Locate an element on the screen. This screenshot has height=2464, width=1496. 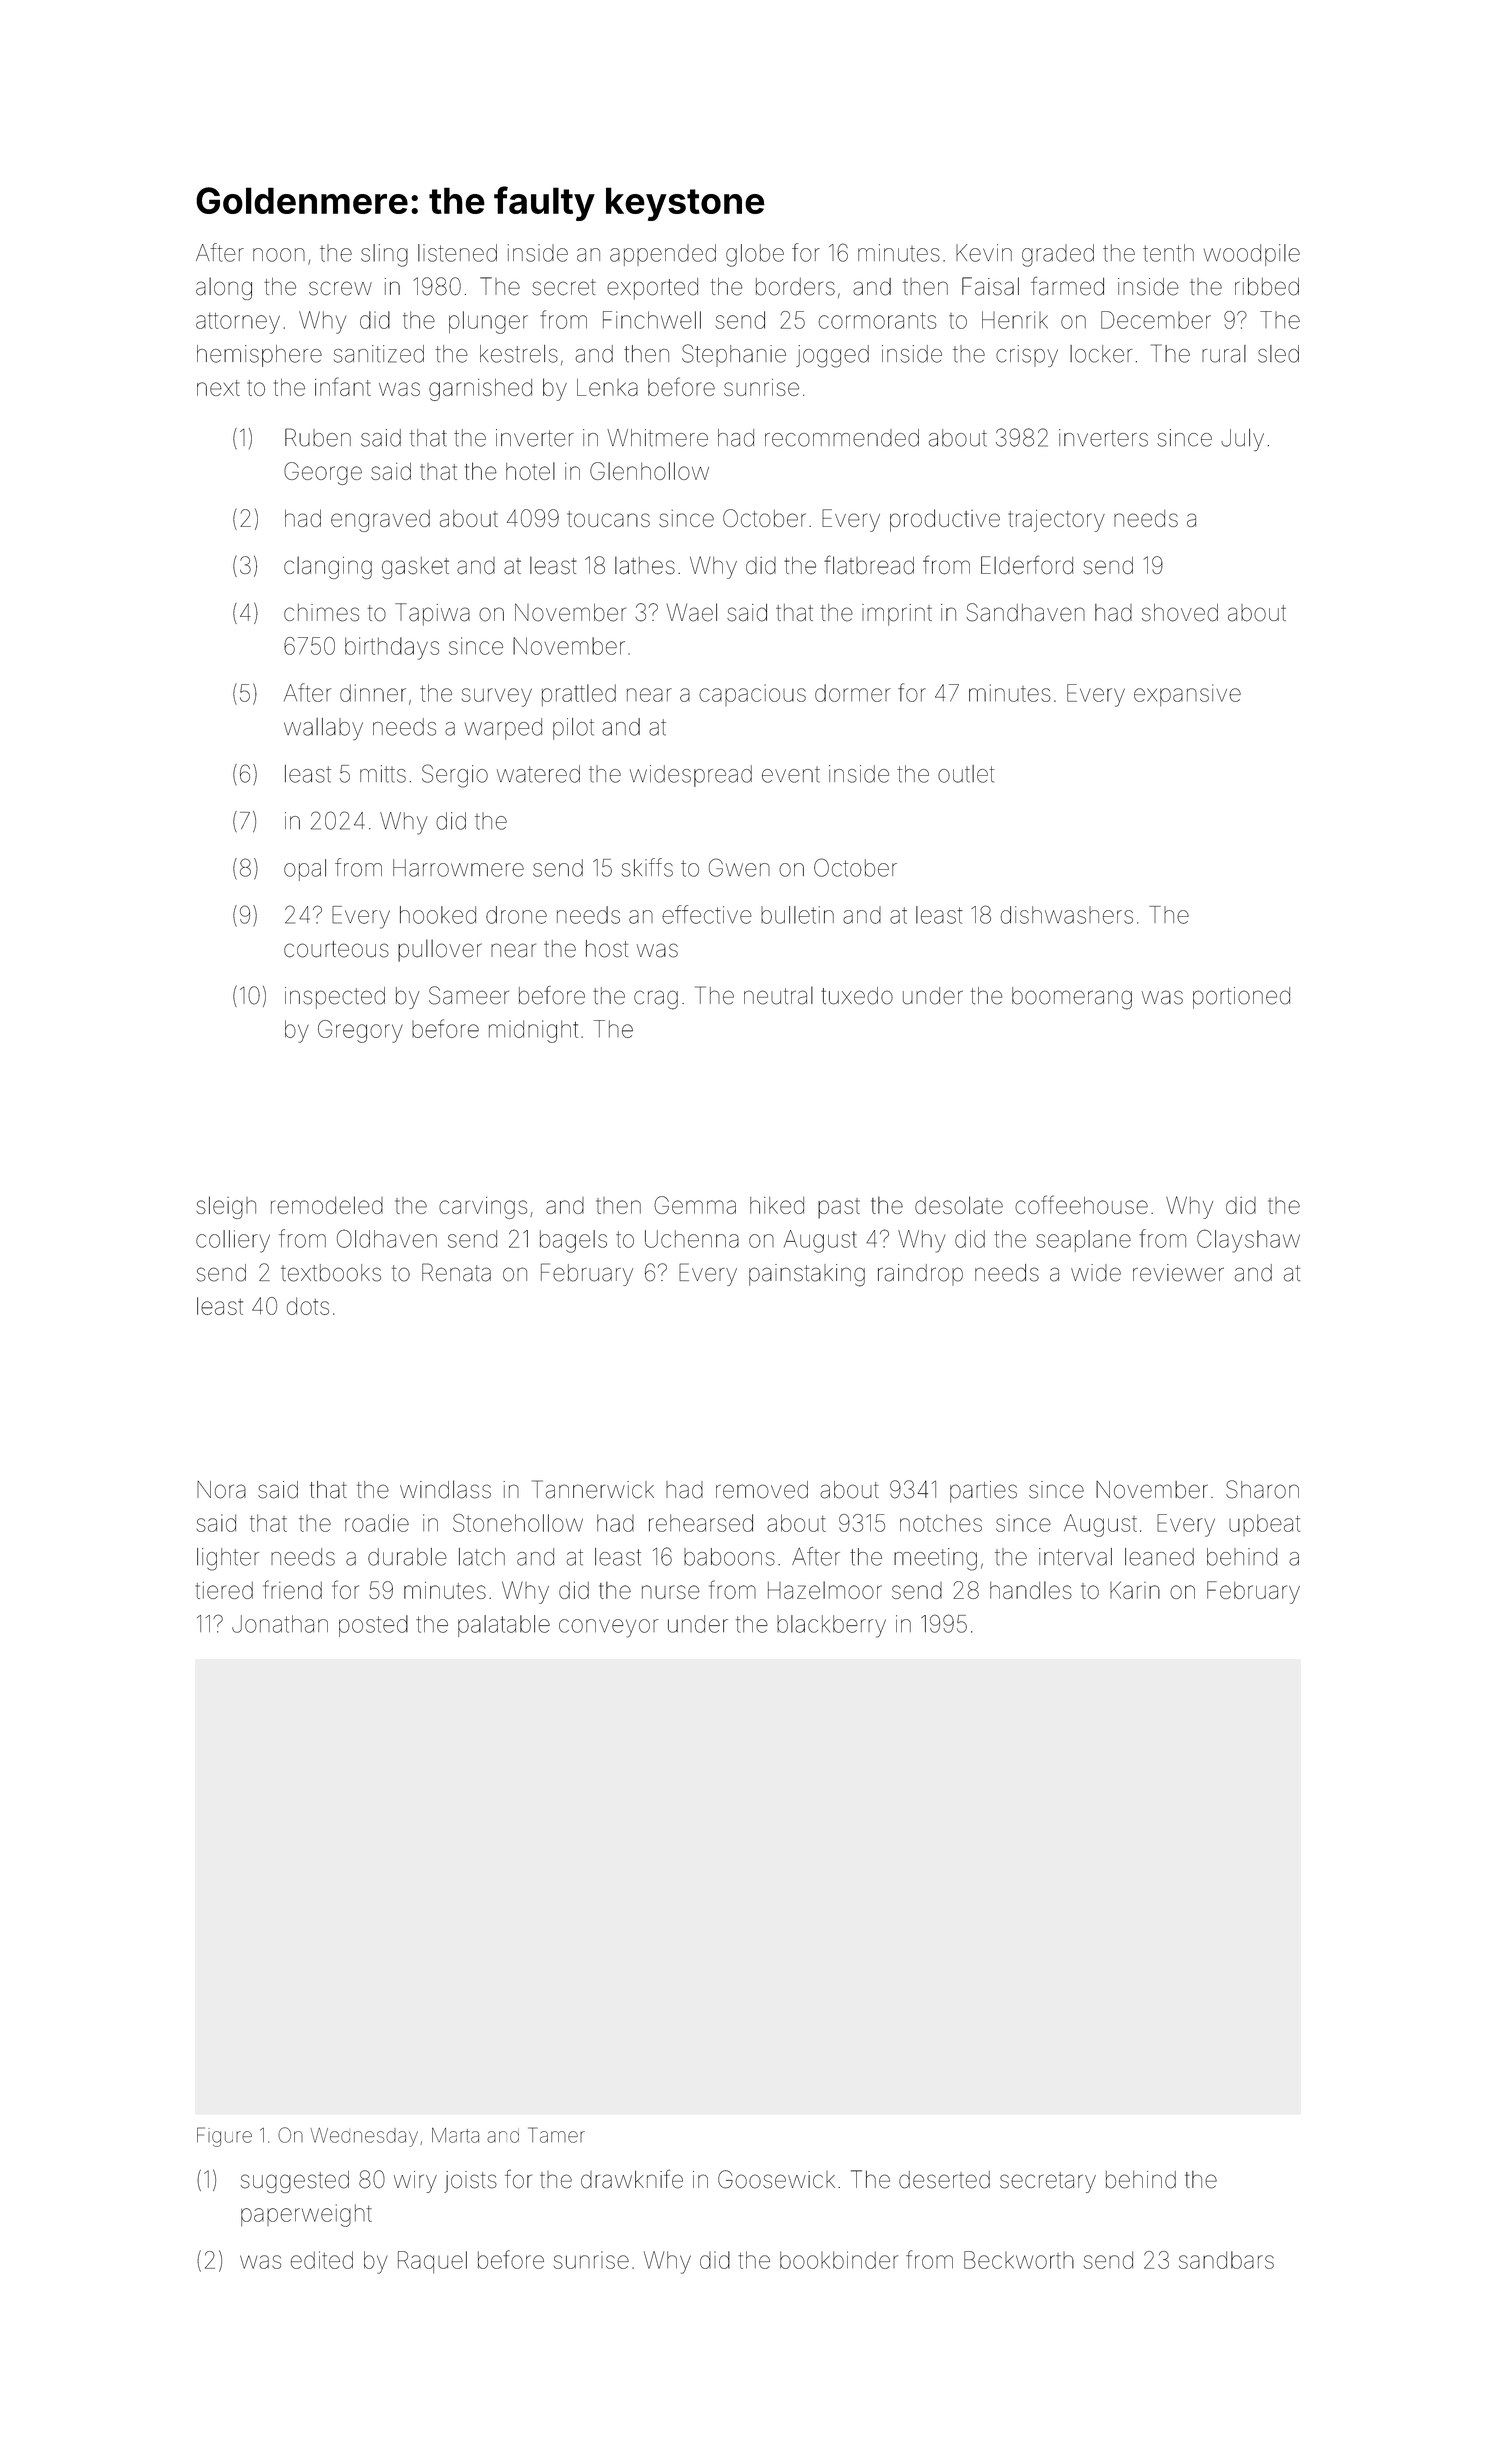
expansive is located at coordinates (1187, 695).
